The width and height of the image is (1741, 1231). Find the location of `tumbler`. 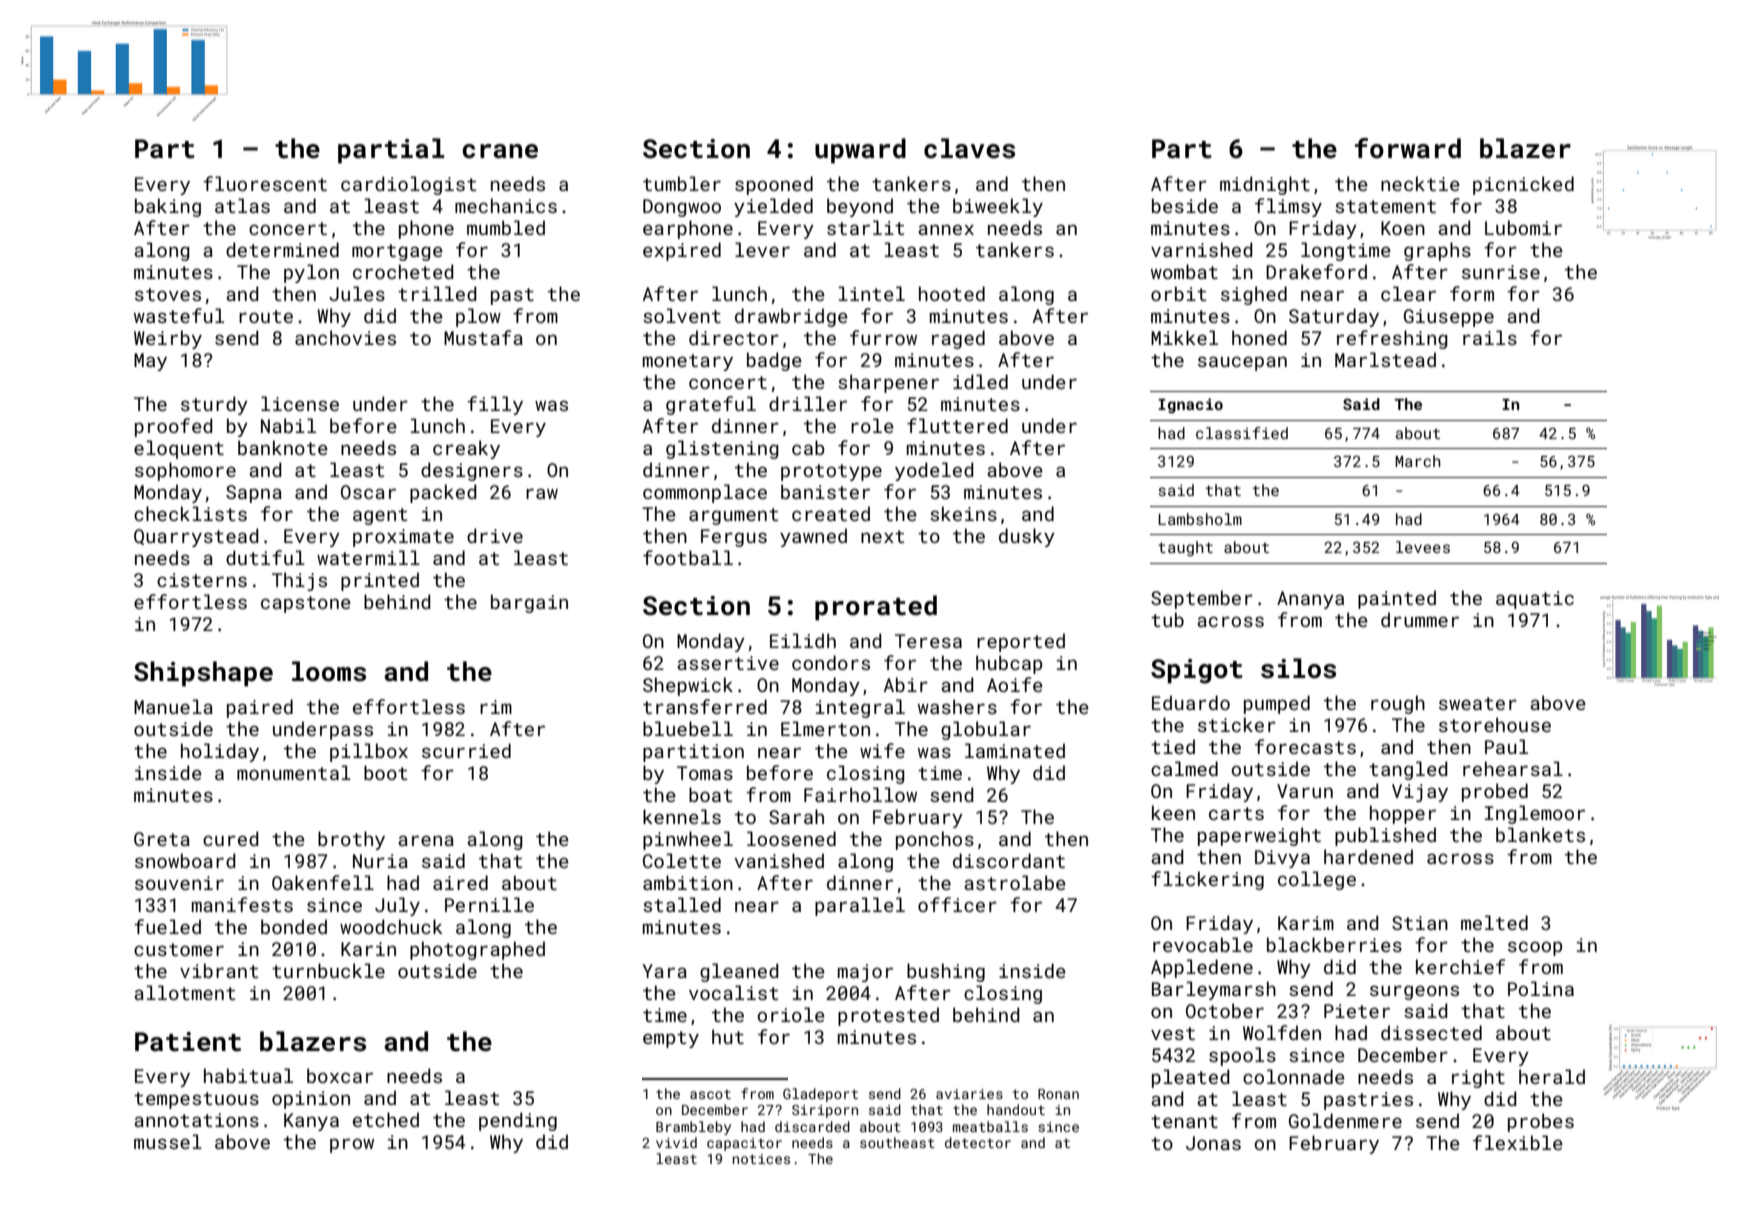

tumbler is located at coordinates (682, 183).
